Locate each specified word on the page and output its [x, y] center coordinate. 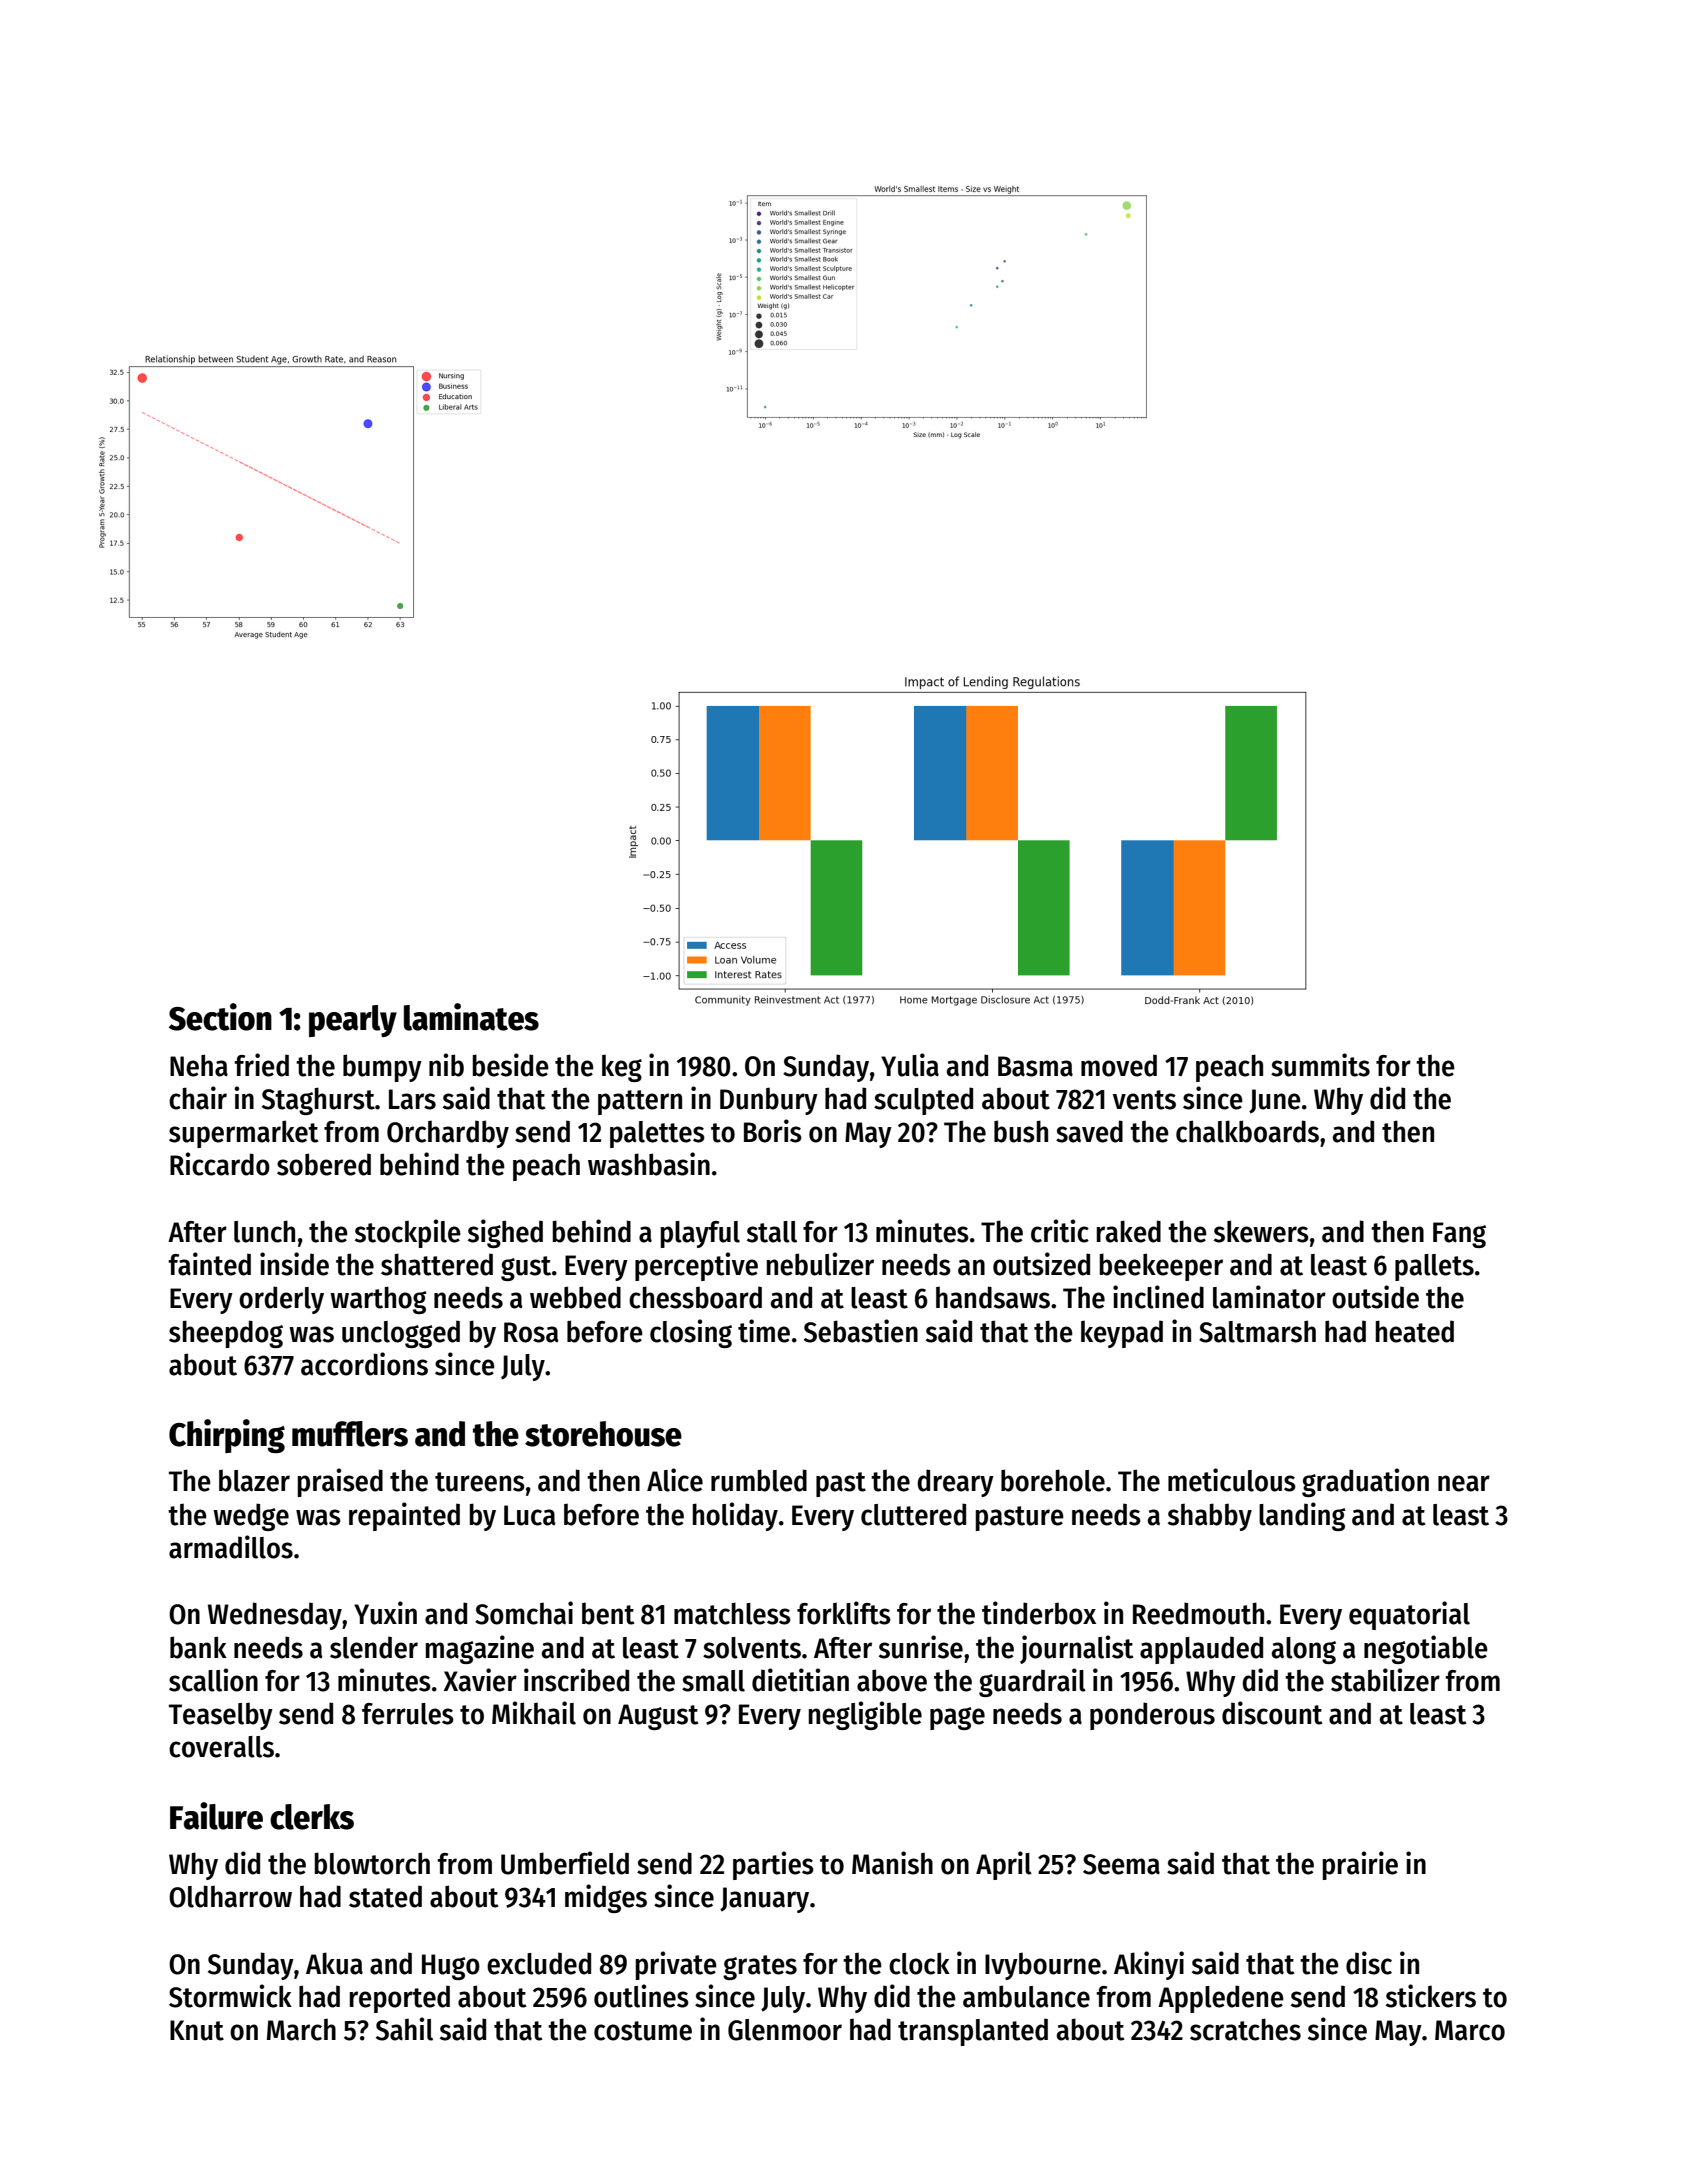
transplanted [973, 2032]
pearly [353, 1021]
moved [1119, 1065]
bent [608, 1613]
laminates [471, 1017]
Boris [773, 1131]
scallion [213, 1680]
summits [1320, 1065]
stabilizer [1385, 1680]
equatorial [1409, 1615]
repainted [404, 1516]
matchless [732, 1613]
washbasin [649, 1164]
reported [400, 1999]
